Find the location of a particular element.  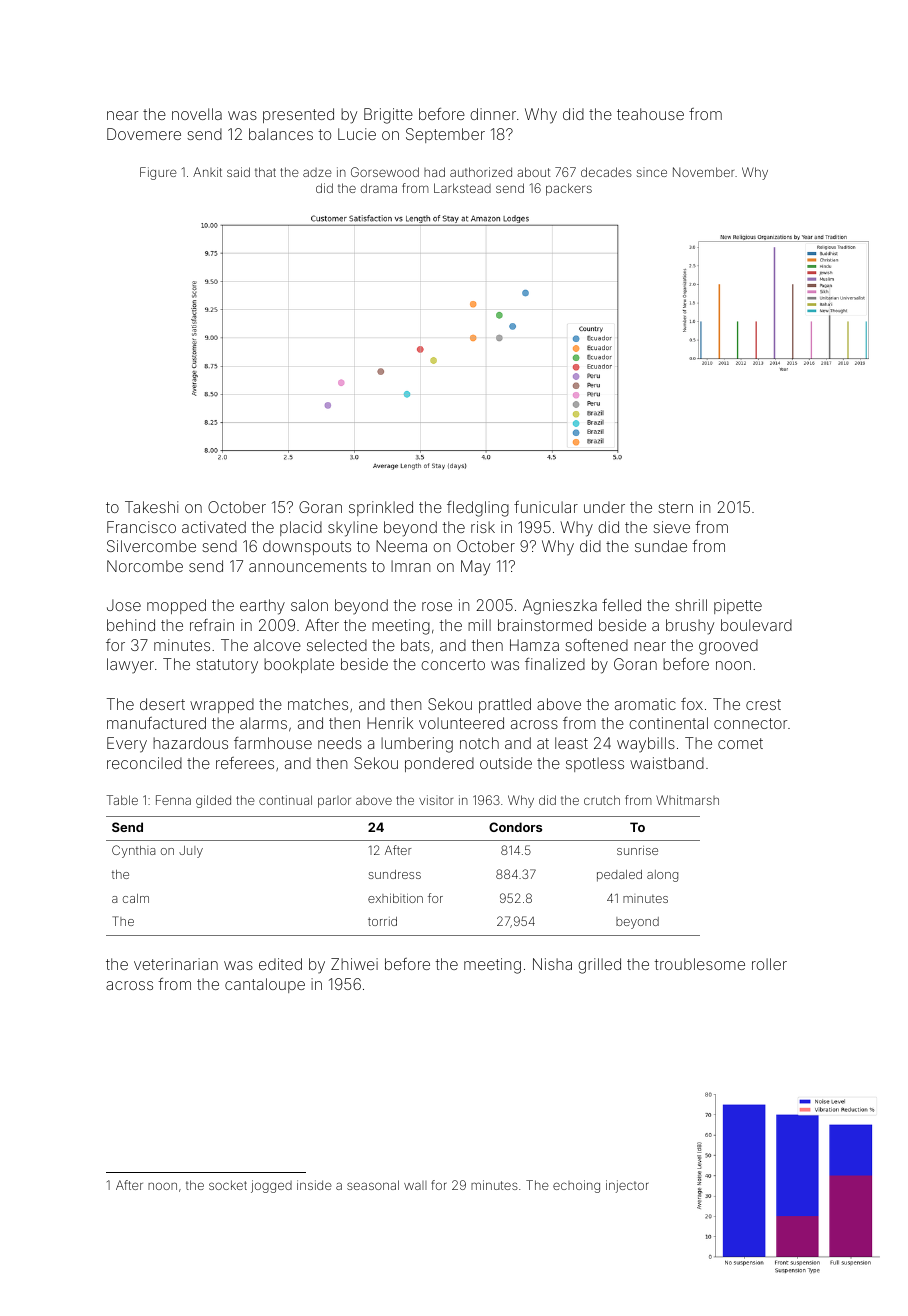

socket is located at coordinates (228, 1185).
